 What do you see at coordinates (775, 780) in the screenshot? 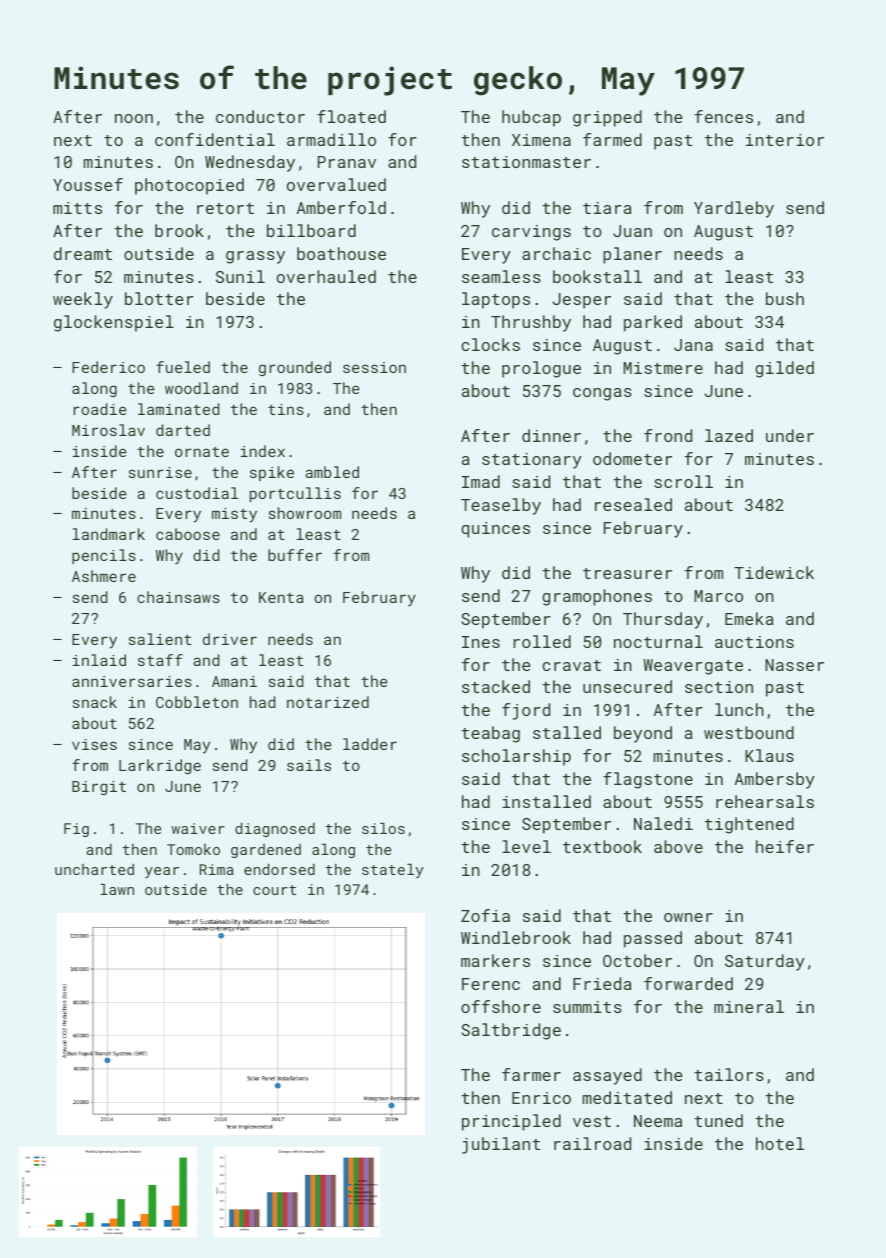
I see `Ambersby` at bounding box center [775, 780].
